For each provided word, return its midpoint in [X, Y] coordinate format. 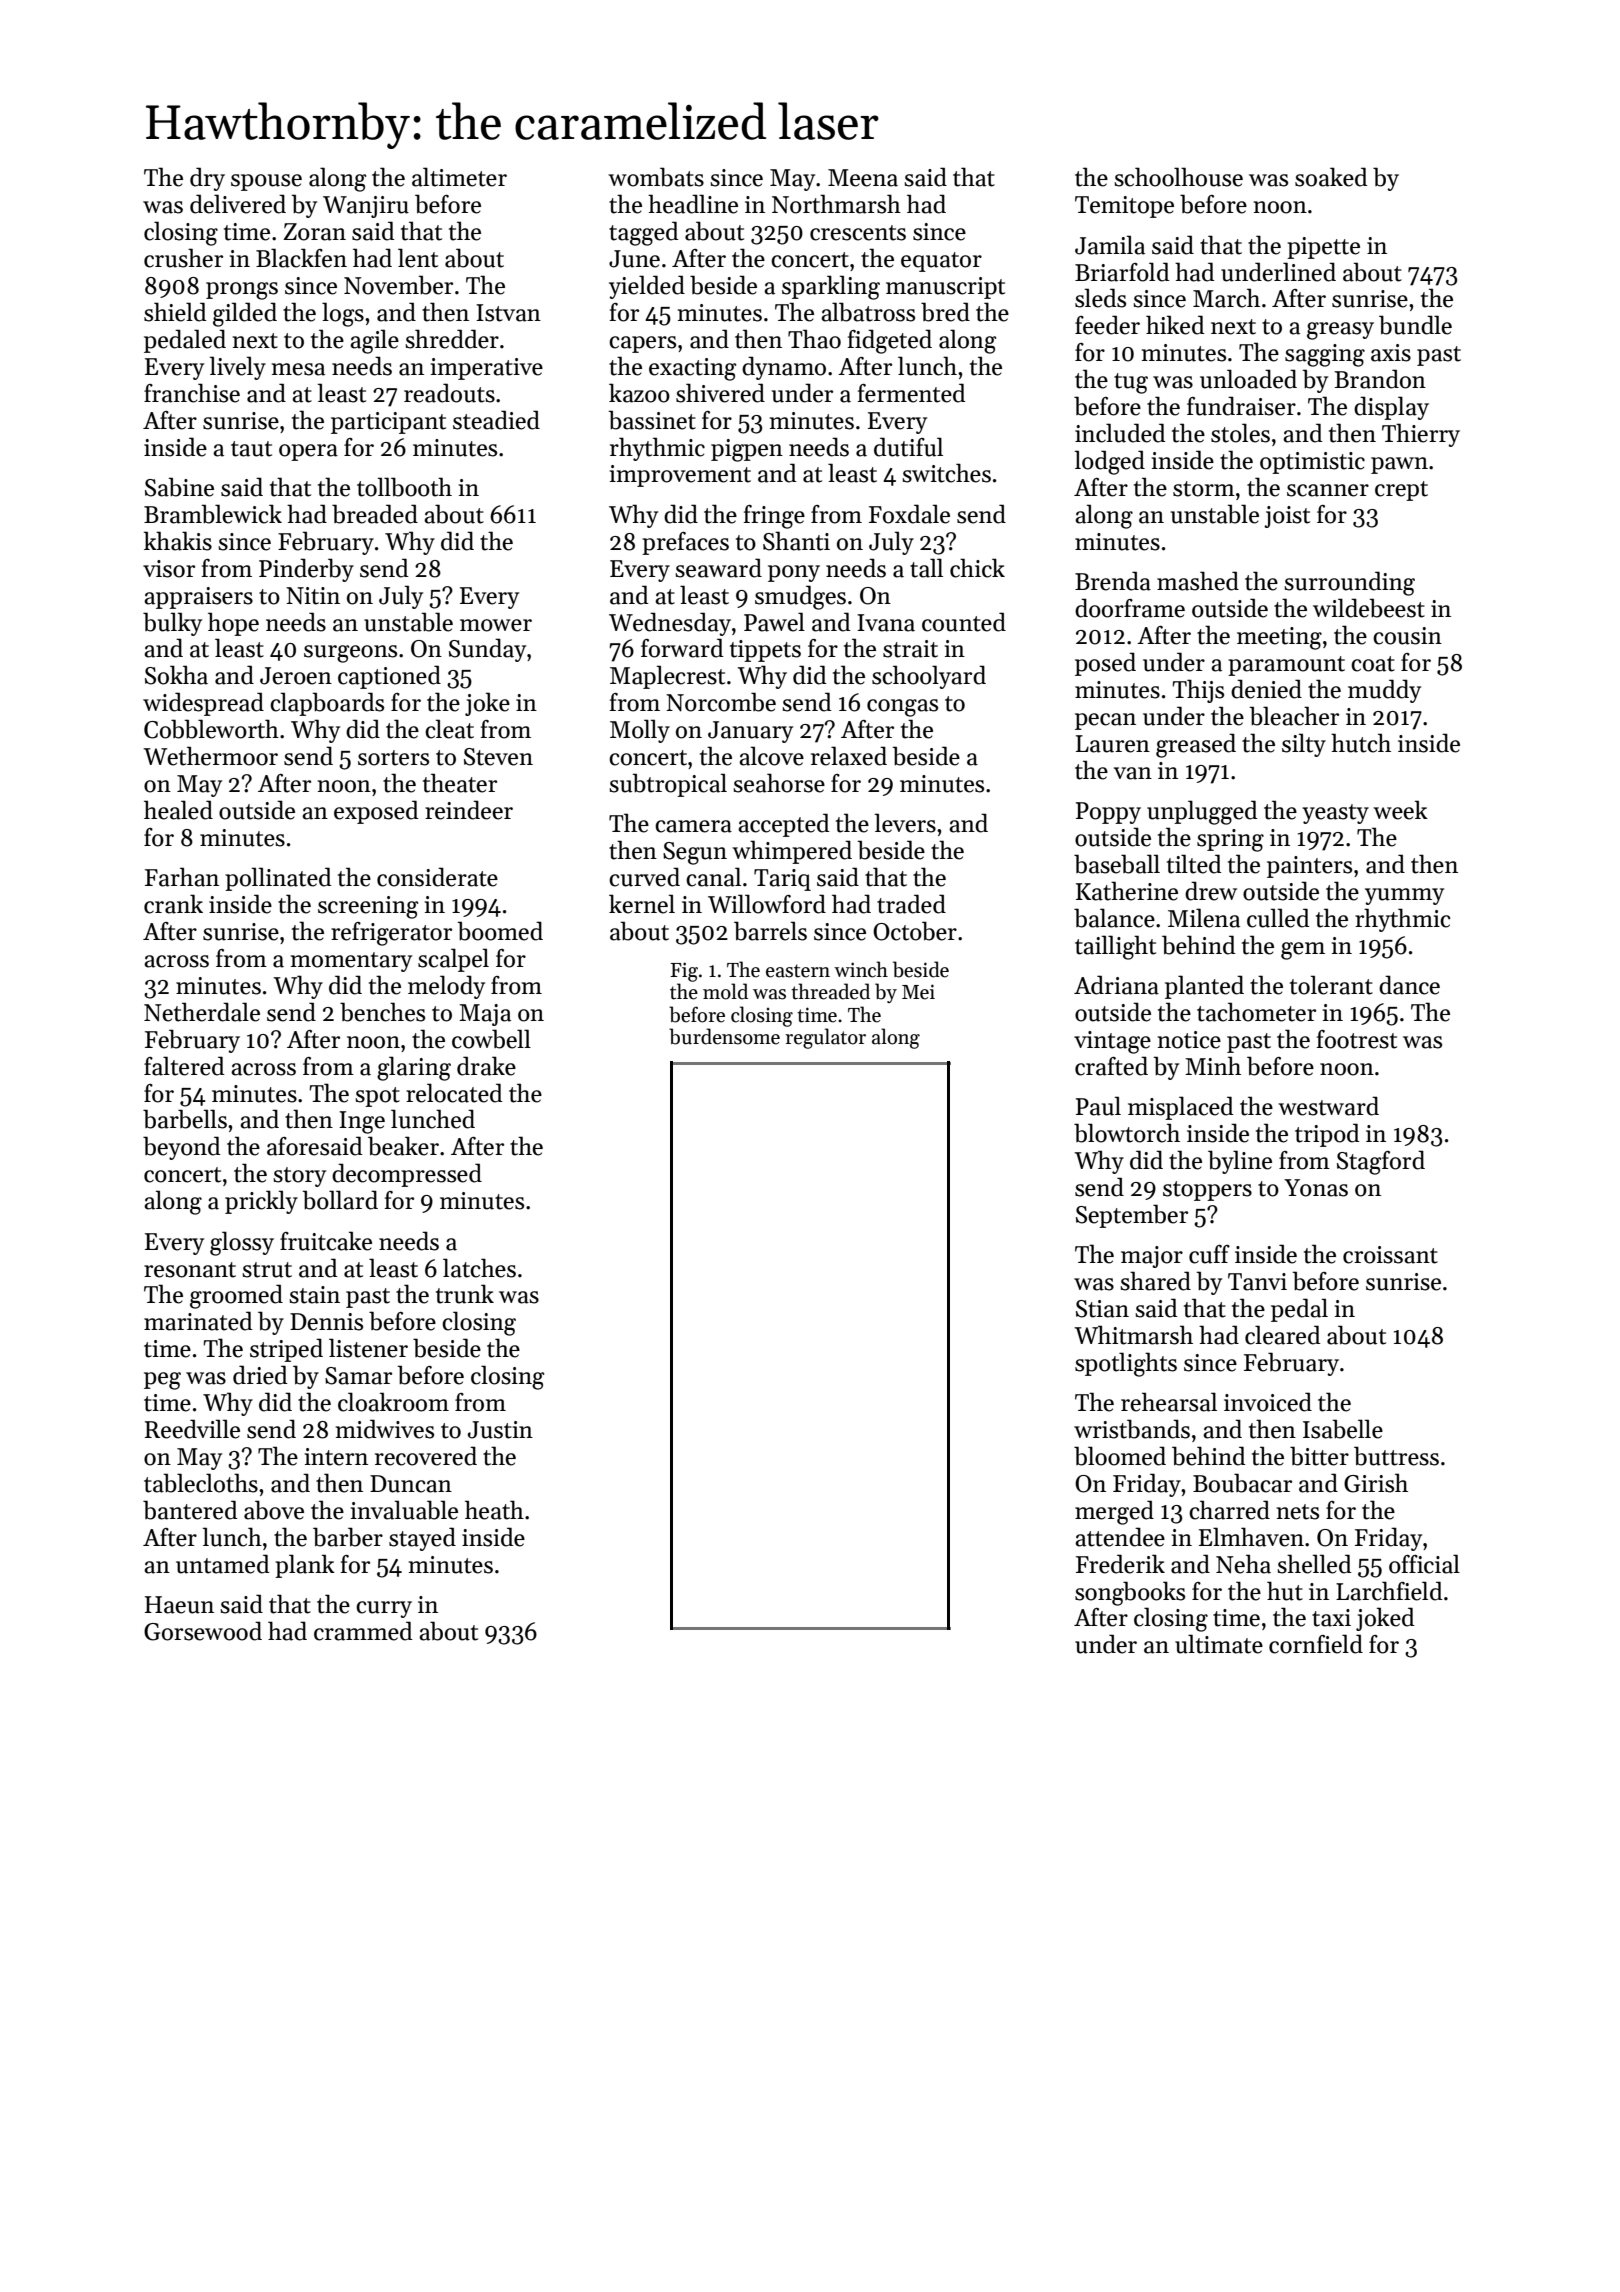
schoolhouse [1178, 177]
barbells [185, 1119]
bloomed [1120, 1456]
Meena [863, 178]
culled [1278, 918]
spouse [266, 182]
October [915, 931]
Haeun [179, 1605]
